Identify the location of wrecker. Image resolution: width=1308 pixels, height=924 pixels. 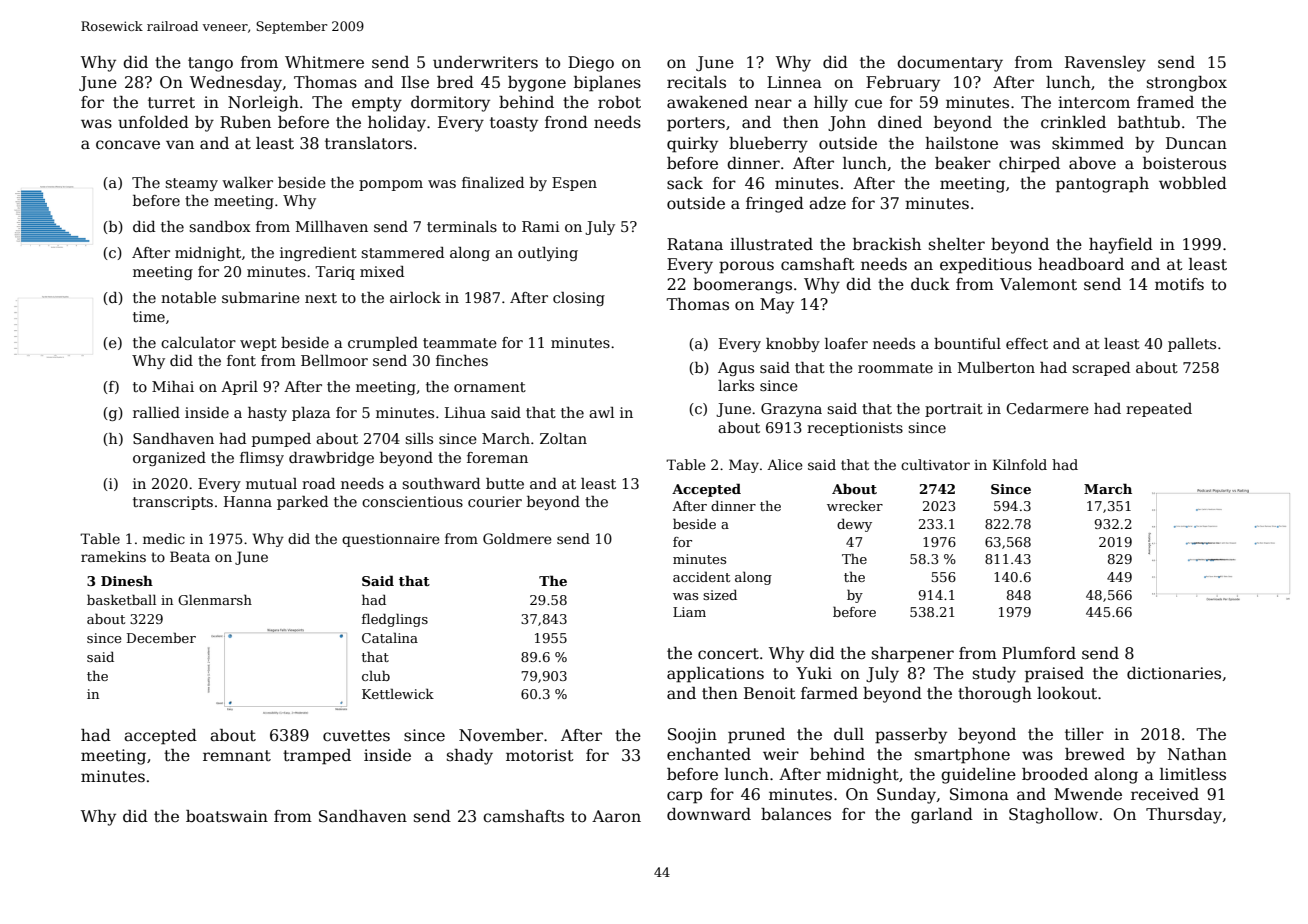
(855, 505).
